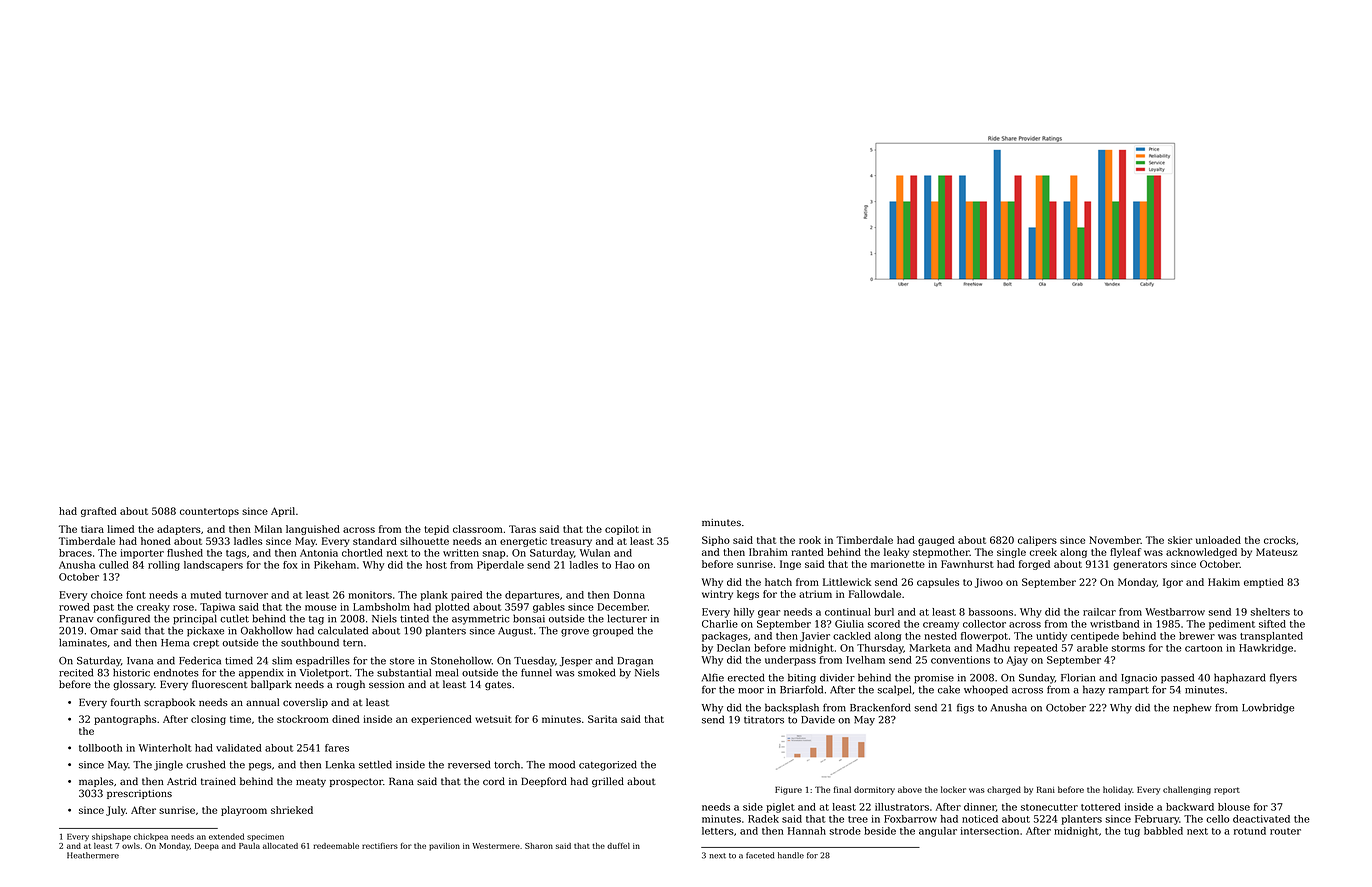 The width and height of the screenshot is (1372, 887). Describe the element at coordinates (93, 855) in the screenshot. I see `Heathermere` at that location.
